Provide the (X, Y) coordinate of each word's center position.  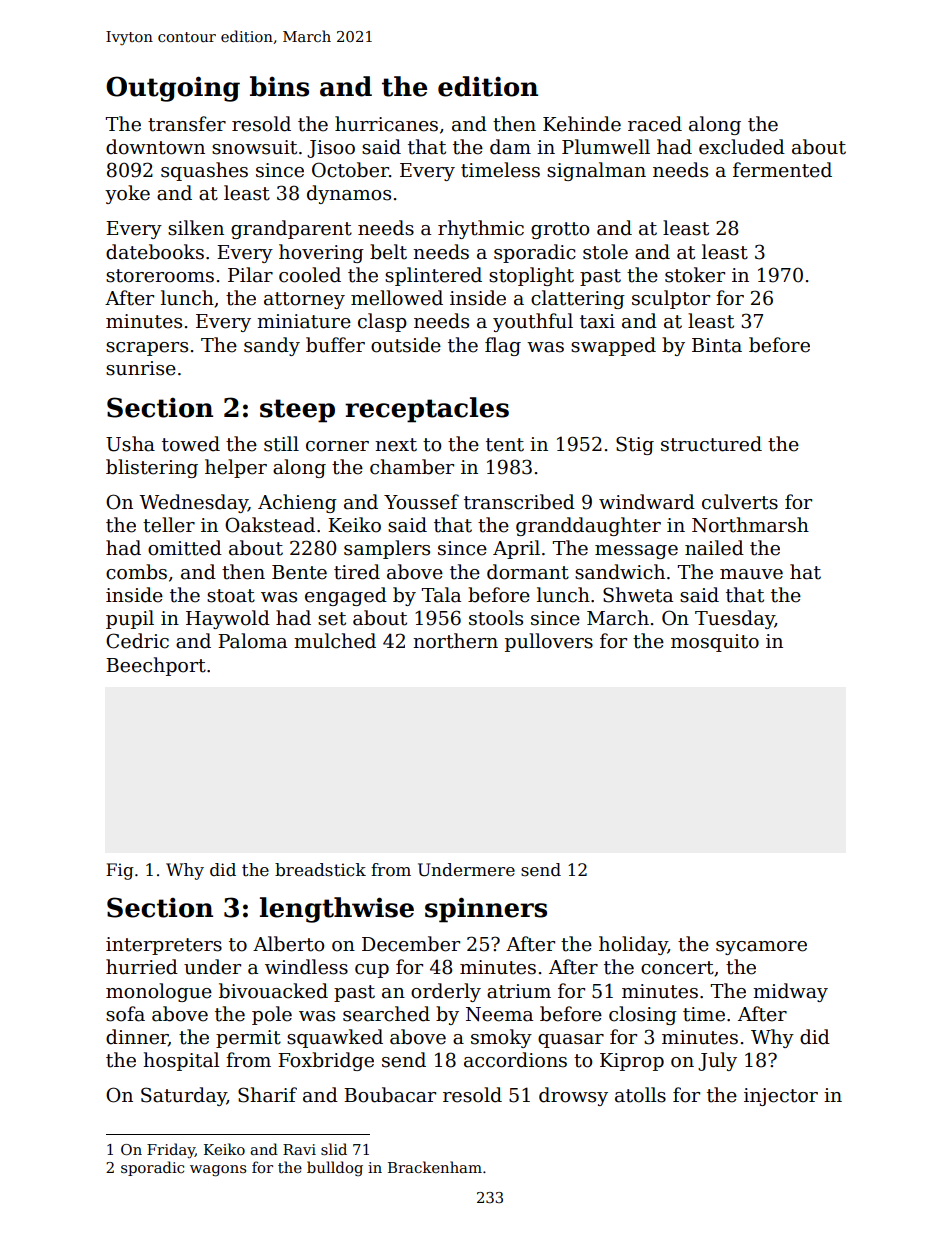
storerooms (160, 276)
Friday (171, 1150)
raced (655, 124)
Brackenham (435, 1167)
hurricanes (386, 124)
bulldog (335, 1169)
